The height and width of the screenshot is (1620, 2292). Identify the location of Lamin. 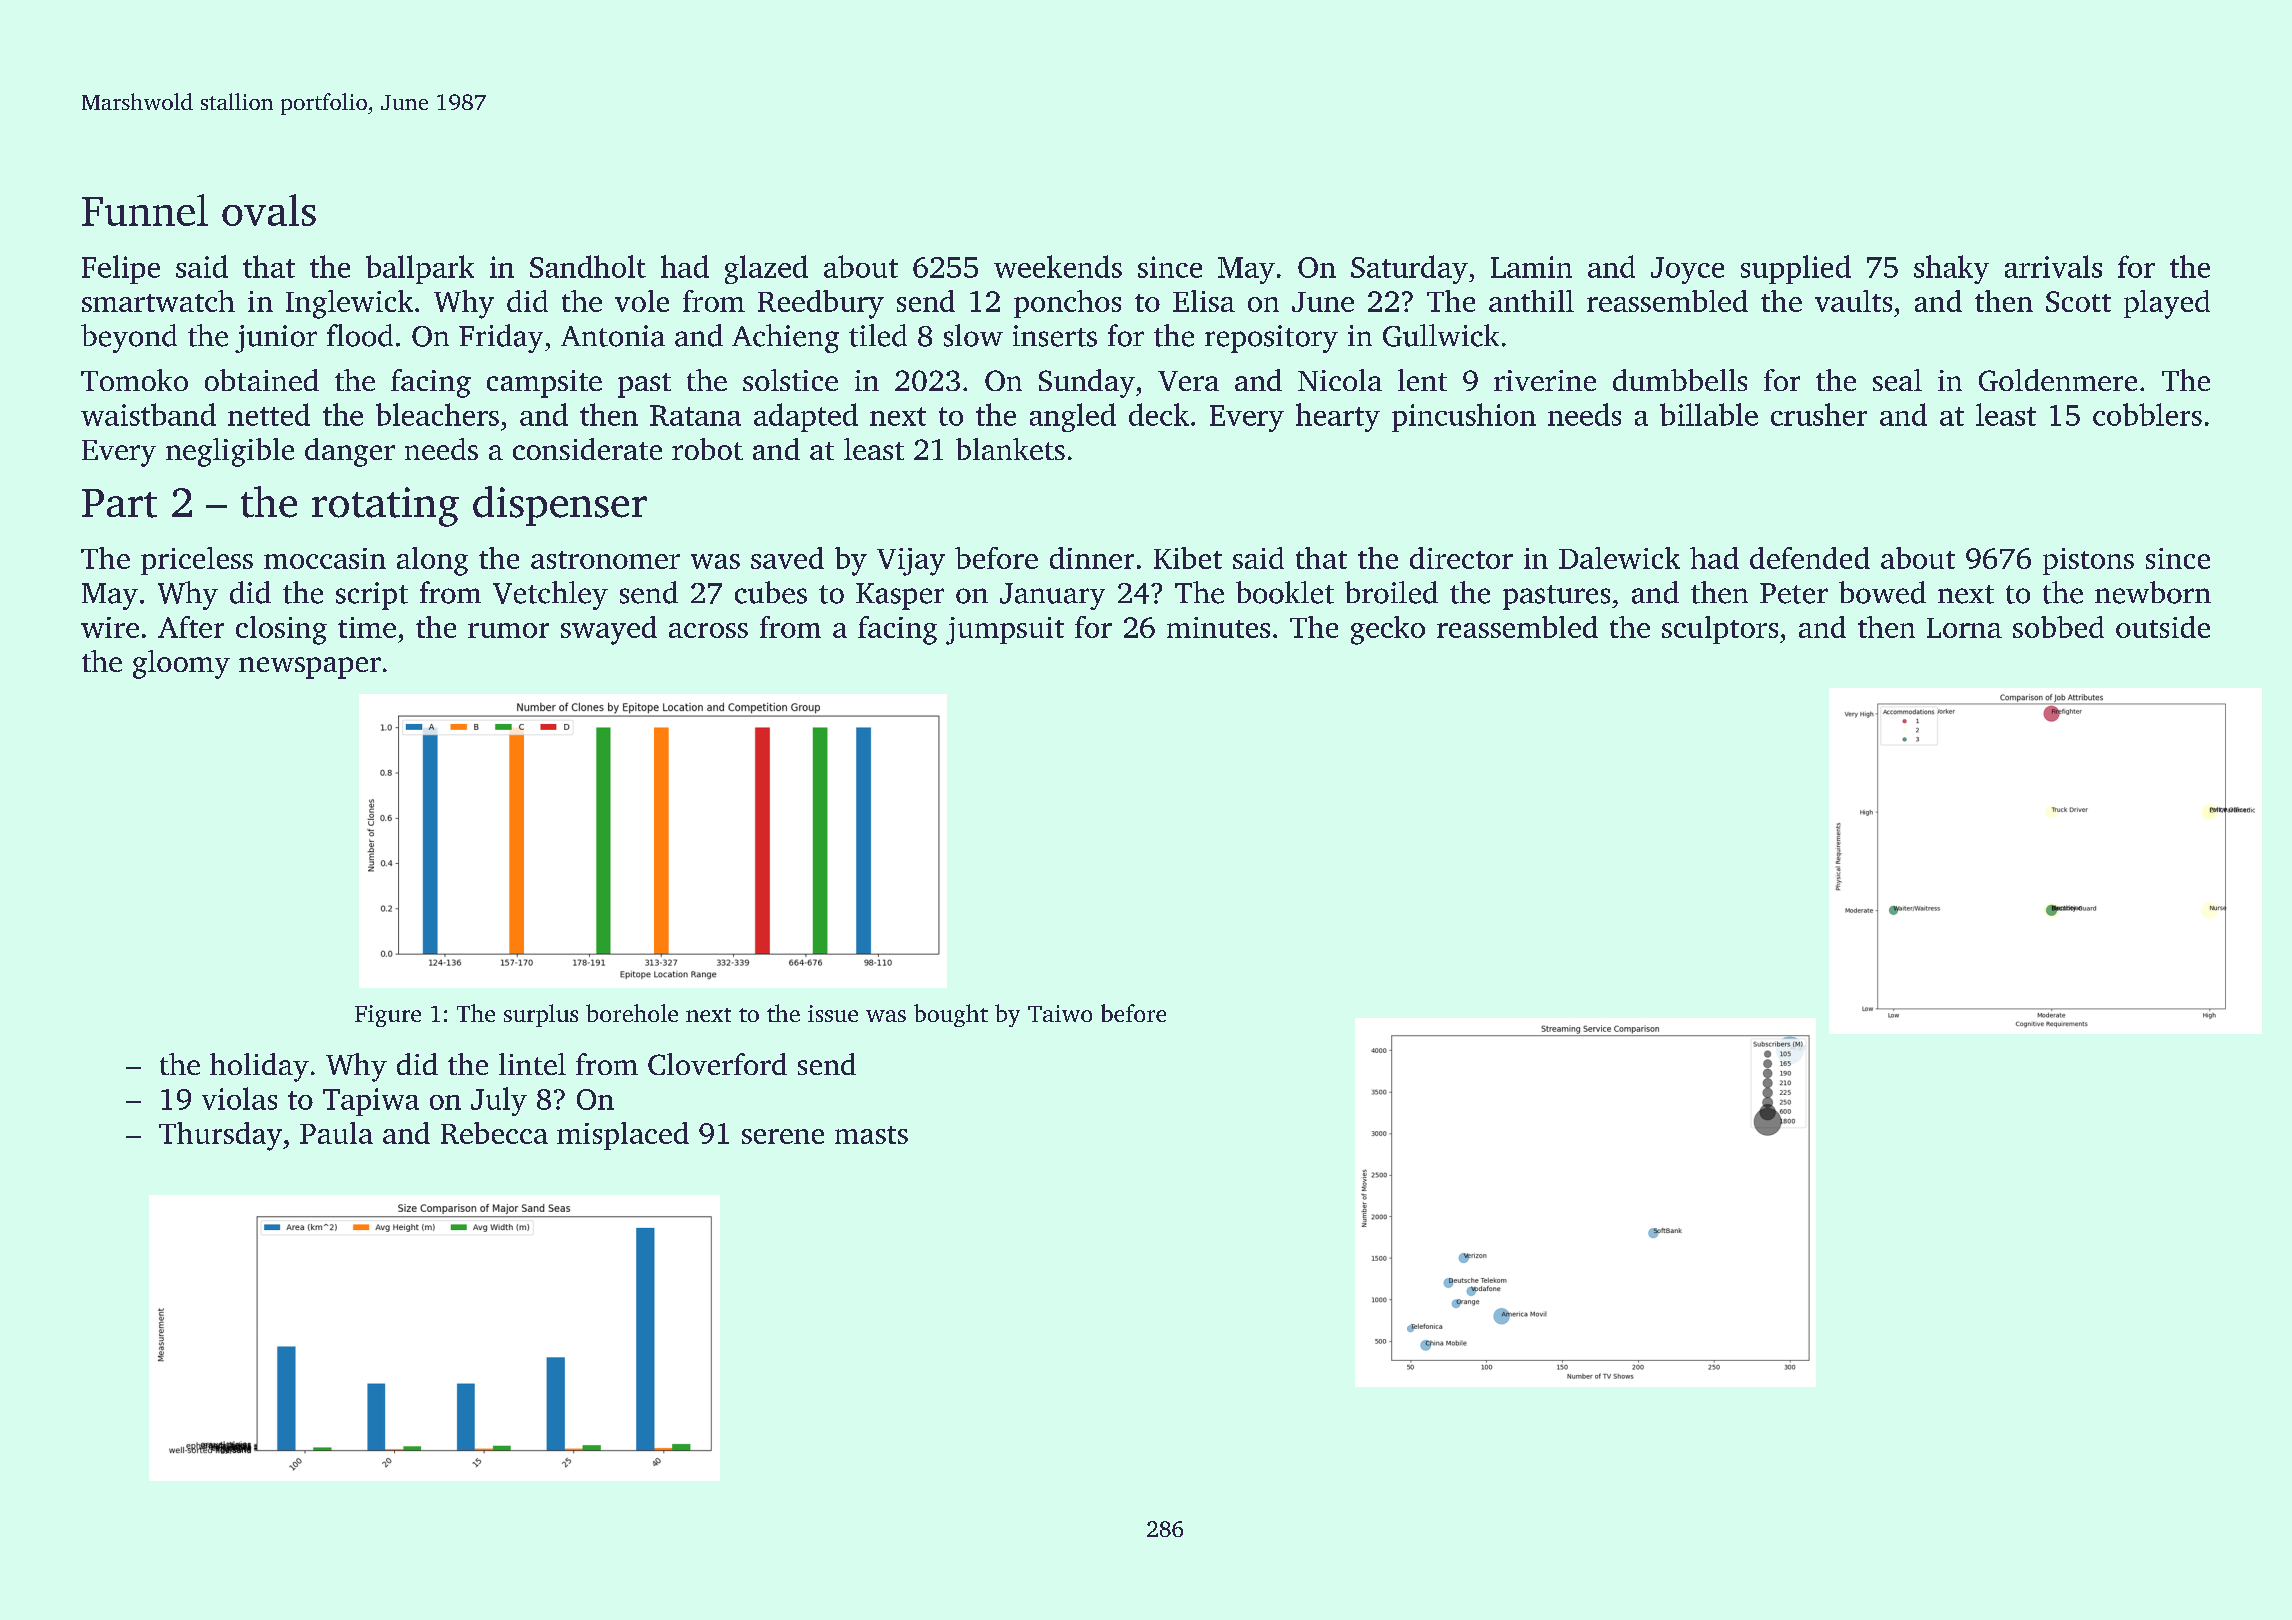
(1531, 267).
